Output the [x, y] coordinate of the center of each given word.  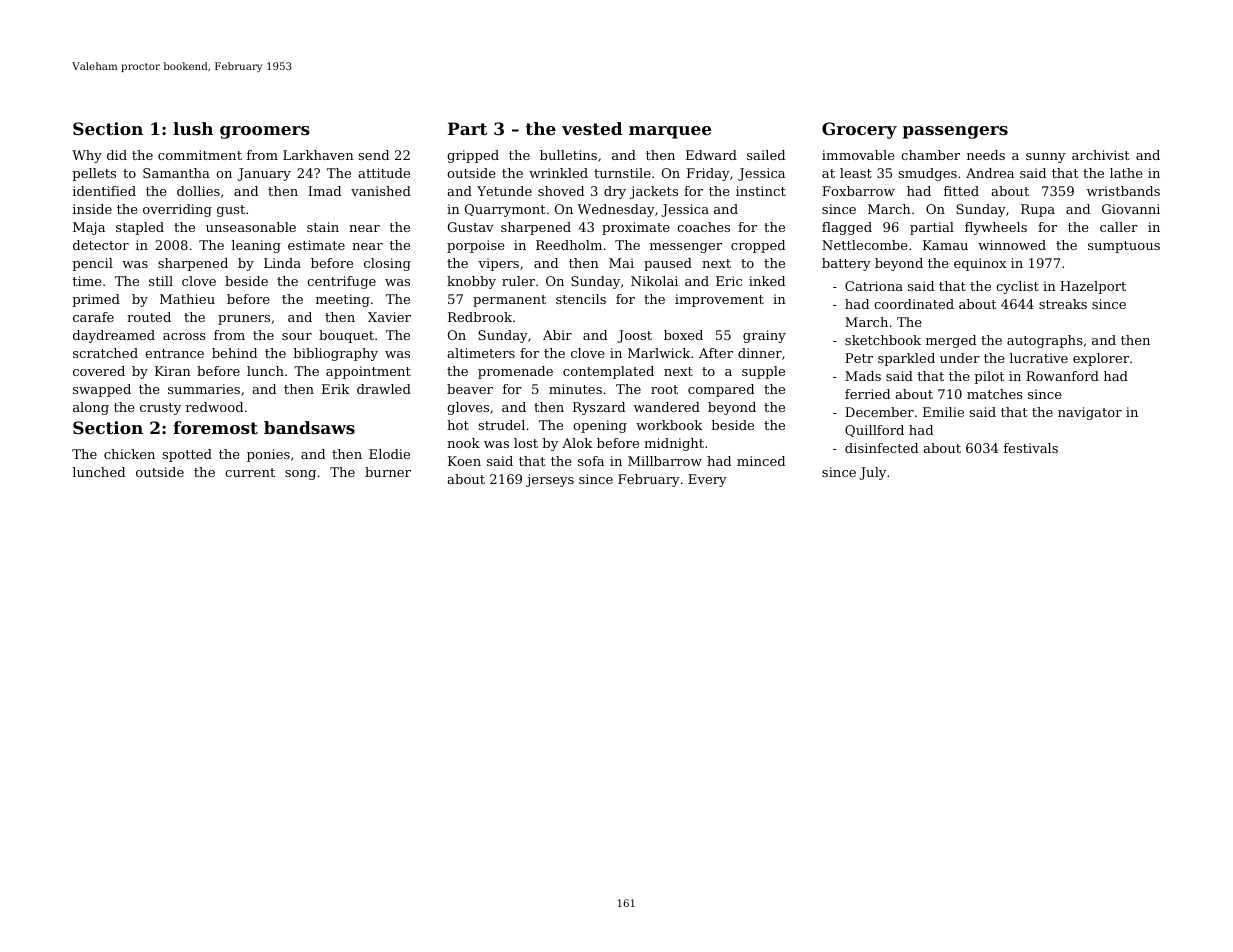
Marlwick [659, 353]
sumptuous [1124, 247]
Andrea [990, 173]
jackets [654, 192]
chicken [129, 454]
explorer [1101, 359]
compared [721, 390]
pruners [244, 320]
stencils [581, 299]
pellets [94, 174]
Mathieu [187, 299]
